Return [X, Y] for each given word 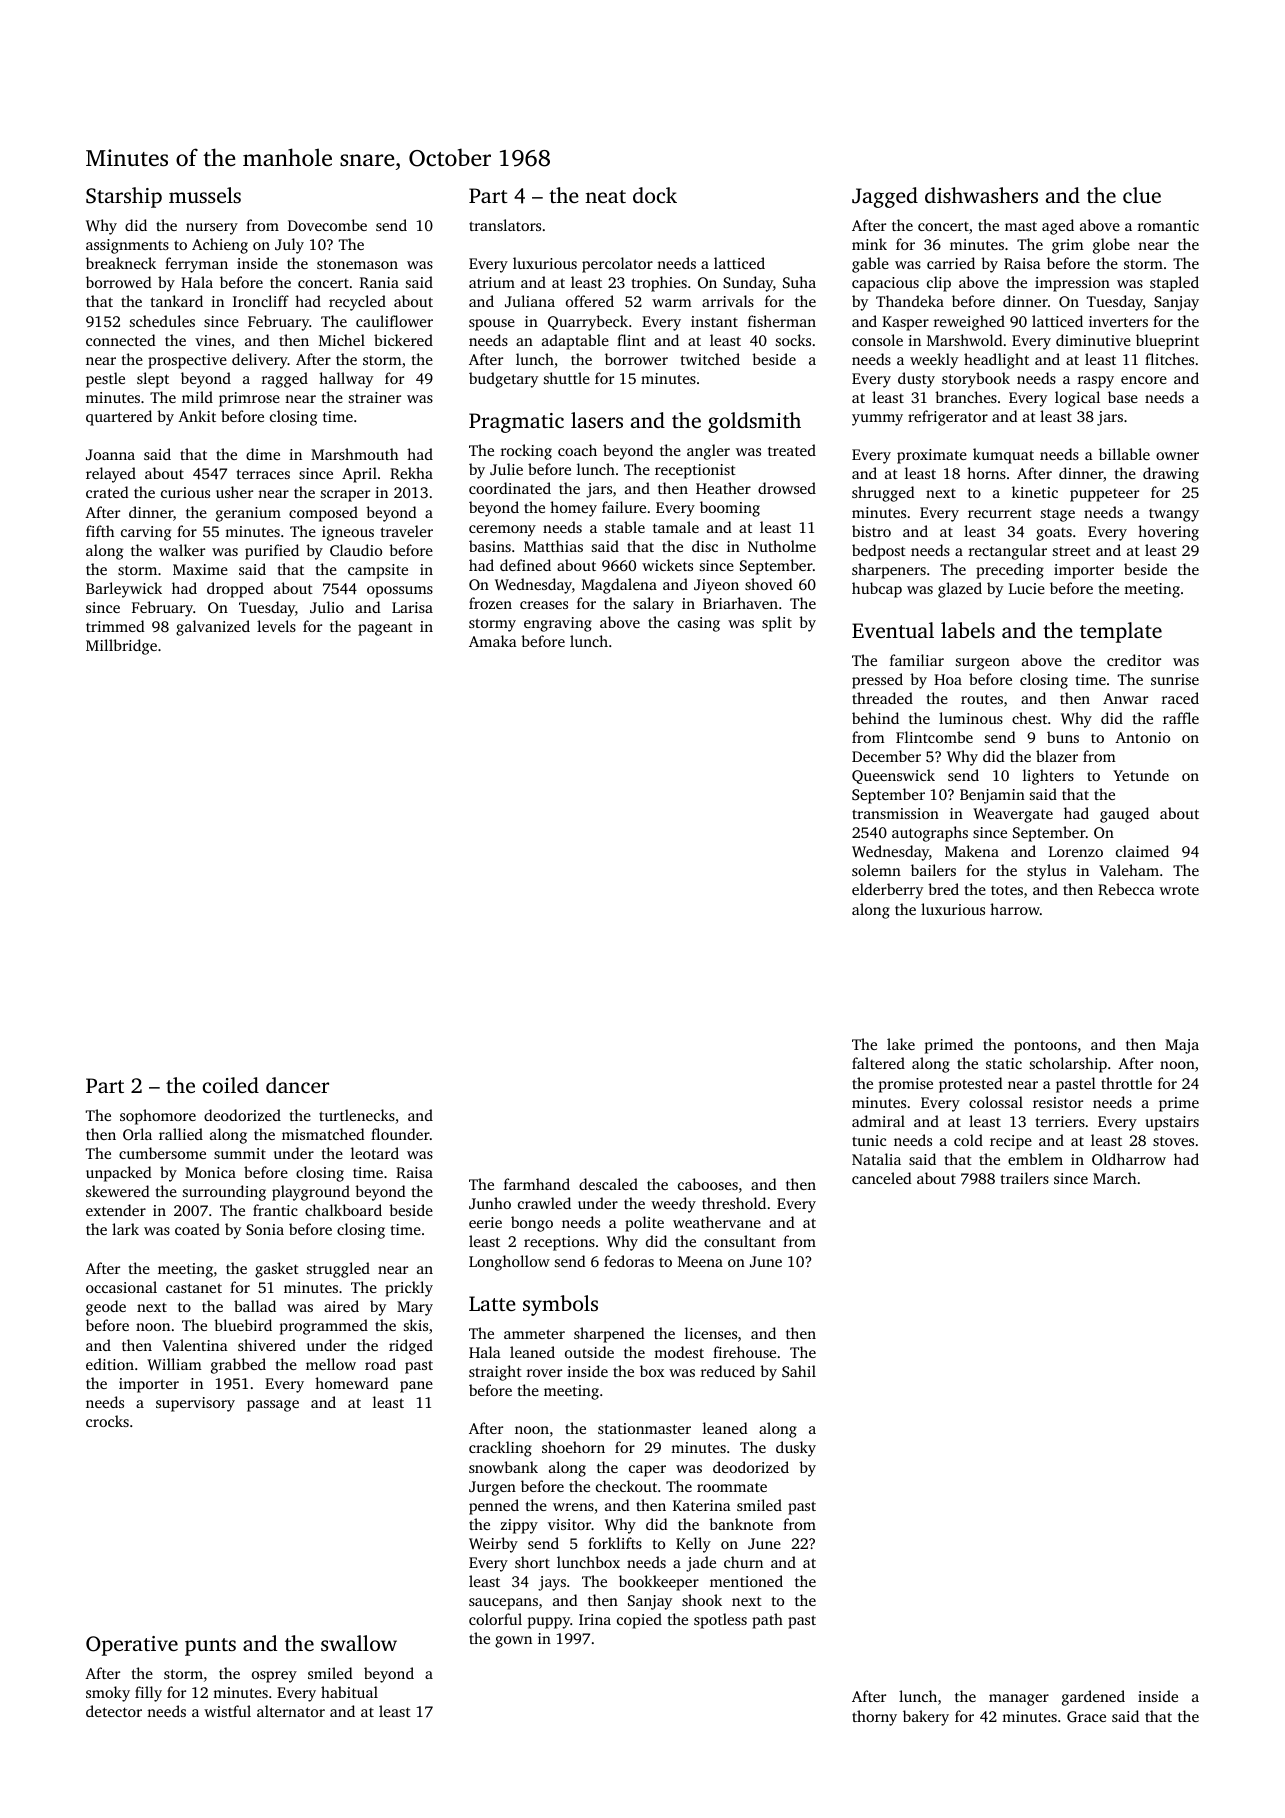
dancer [297, 1085]
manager [1019, 1700]
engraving [558, 624]
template [1121, 632]
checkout [626, 1486]
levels [276, 626]
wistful [227, 1711]
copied [639, 1621]
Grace [1086, 1716]
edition [110, 1364]
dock [655, 195]
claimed [1142, 851]
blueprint [1167, 342]
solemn [876, 870]
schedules [162, 321]
